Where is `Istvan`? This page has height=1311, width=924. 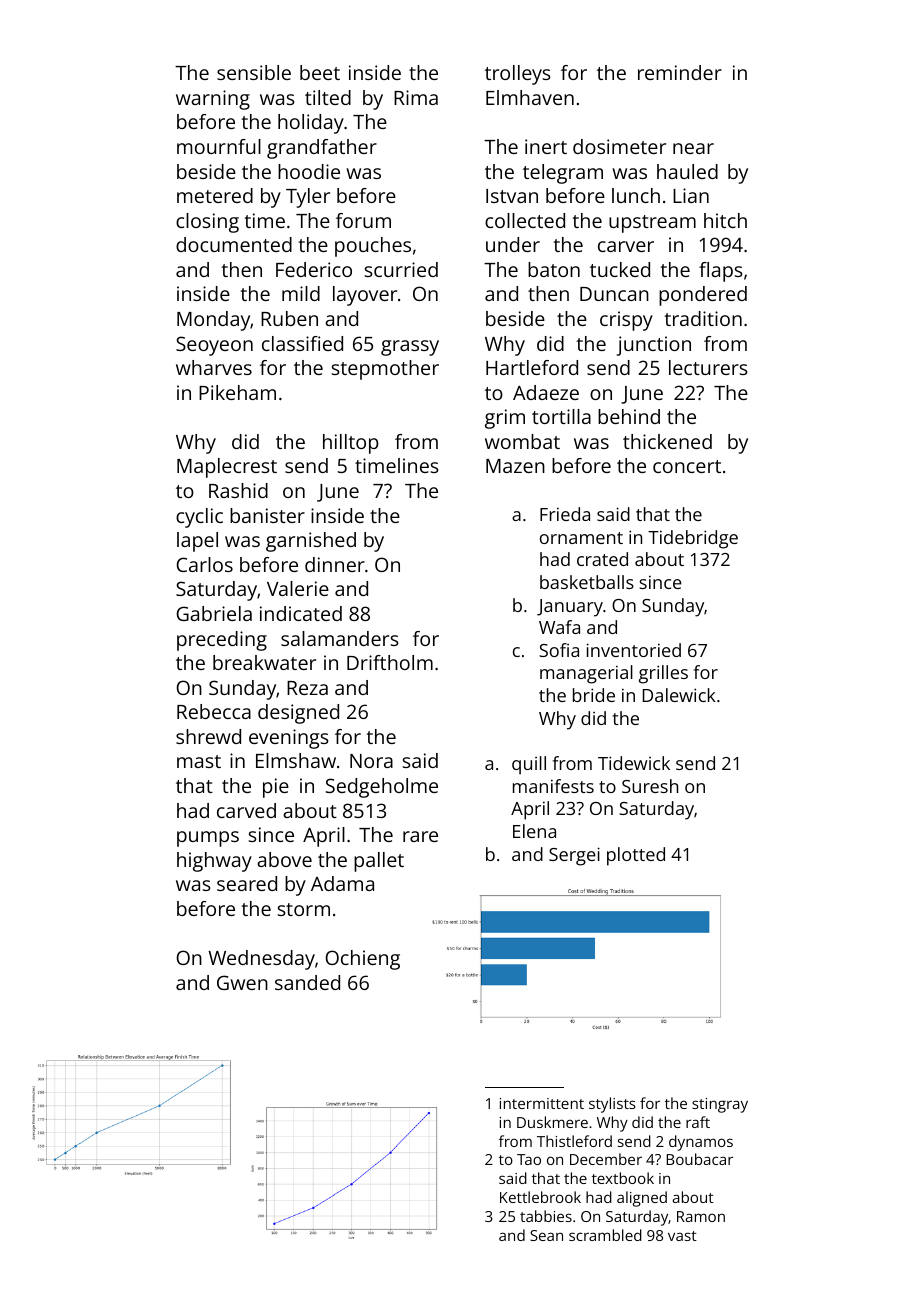 Istvan is located at coordinates (512, 196).
